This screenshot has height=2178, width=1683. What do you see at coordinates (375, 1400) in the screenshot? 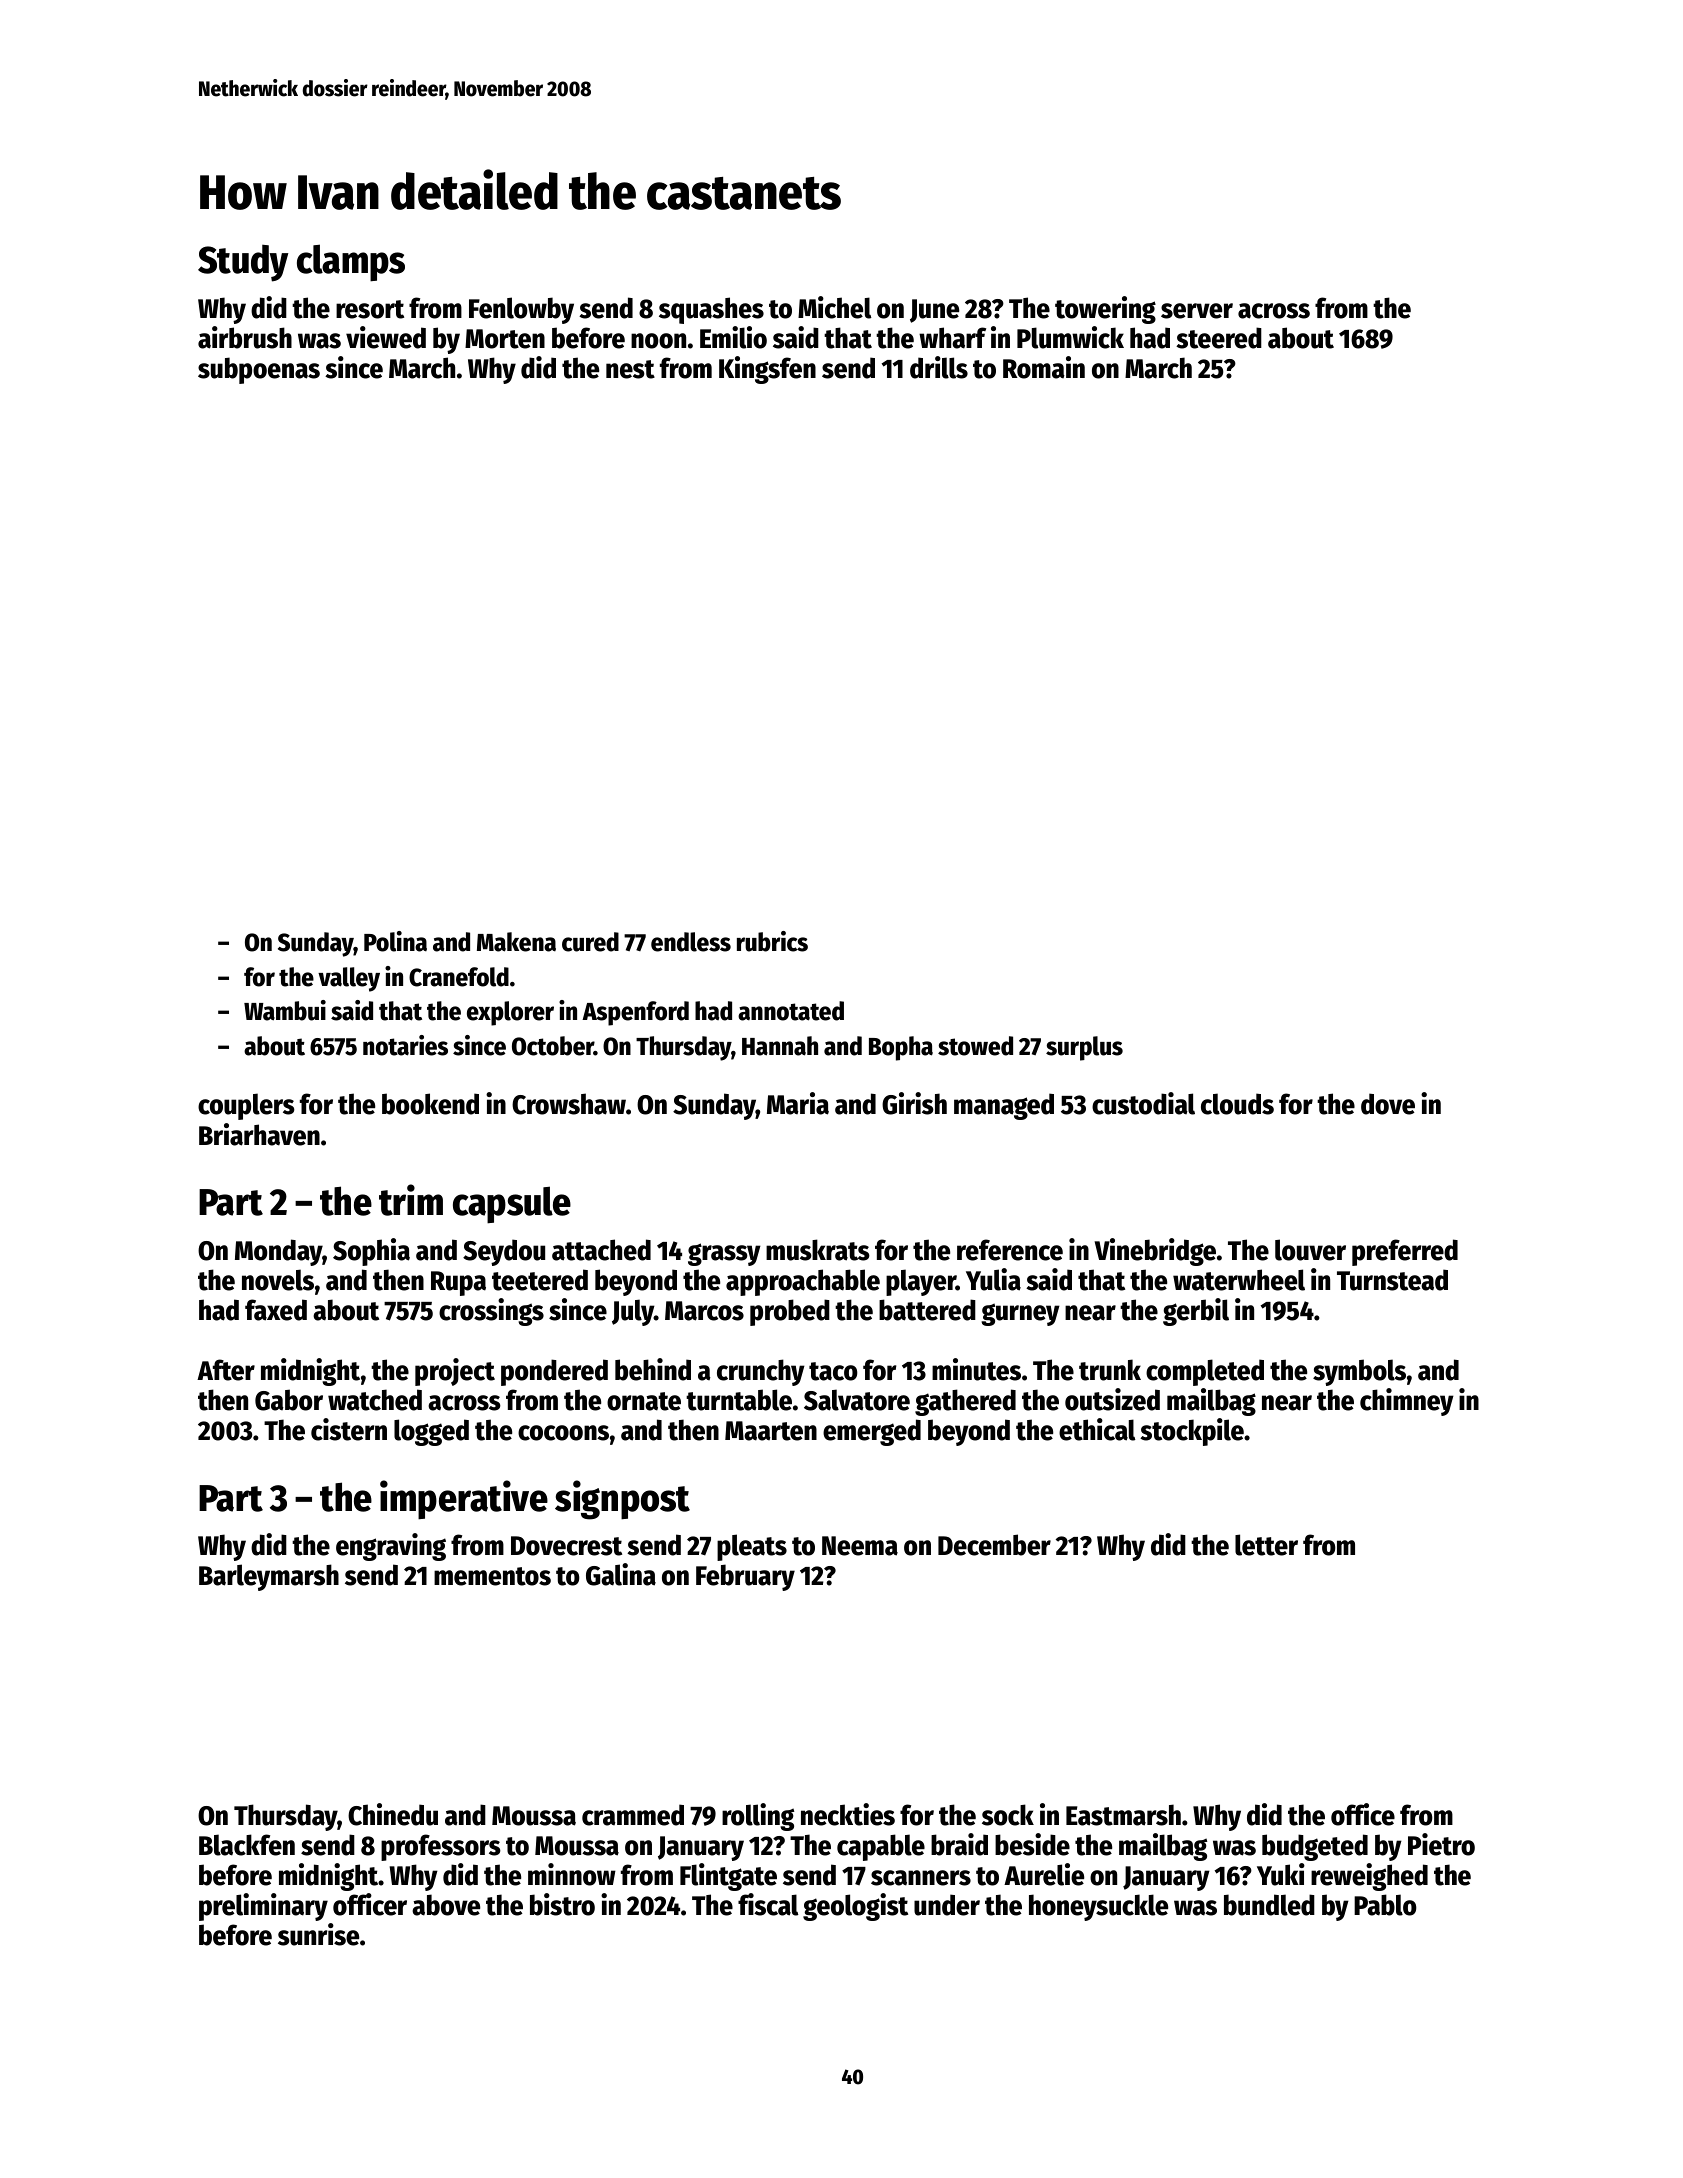
I see `watched` at bounding box center [375, 1400].
